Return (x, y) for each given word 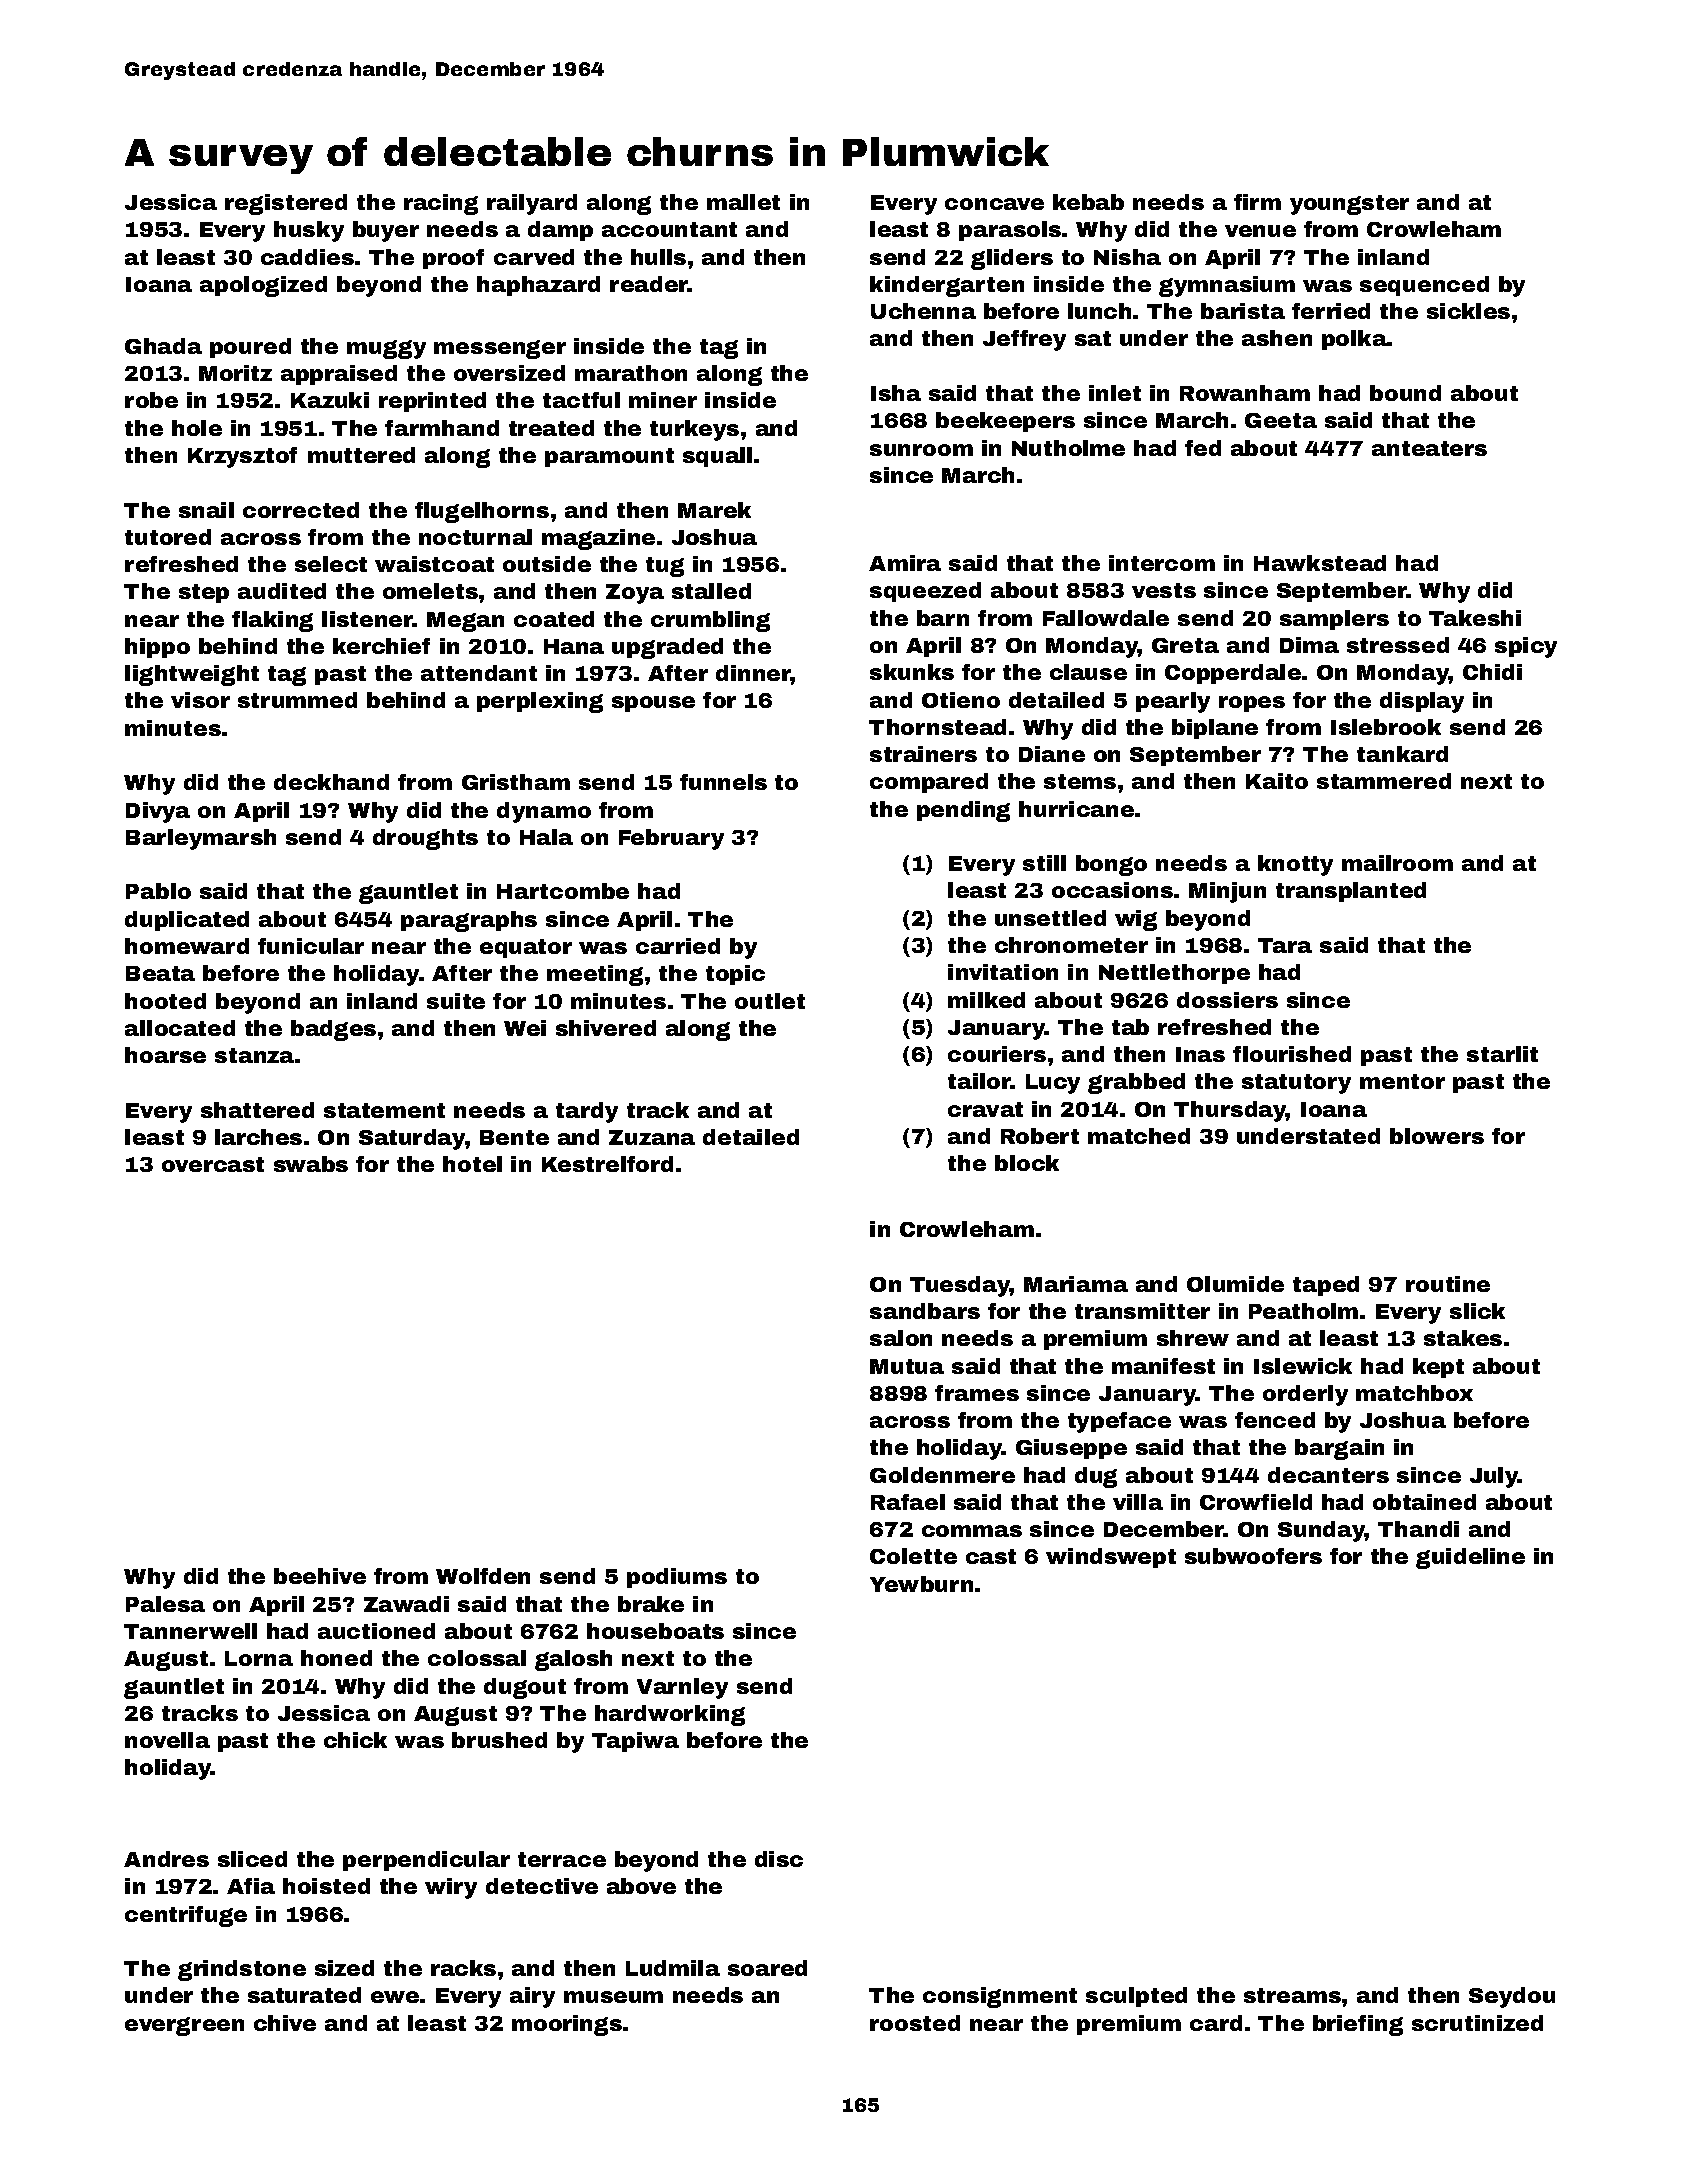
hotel (472, 1164)
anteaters (1429, 448)
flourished (1292, 1054)
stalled (711, 591)
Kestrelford (607, 1164)
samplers (1334, 620)
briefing (1358, 2025)
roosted (915, 2023)
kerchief (381, 646)
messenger (500, 349)
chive (285, 2023)
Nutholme (1068, 448)
